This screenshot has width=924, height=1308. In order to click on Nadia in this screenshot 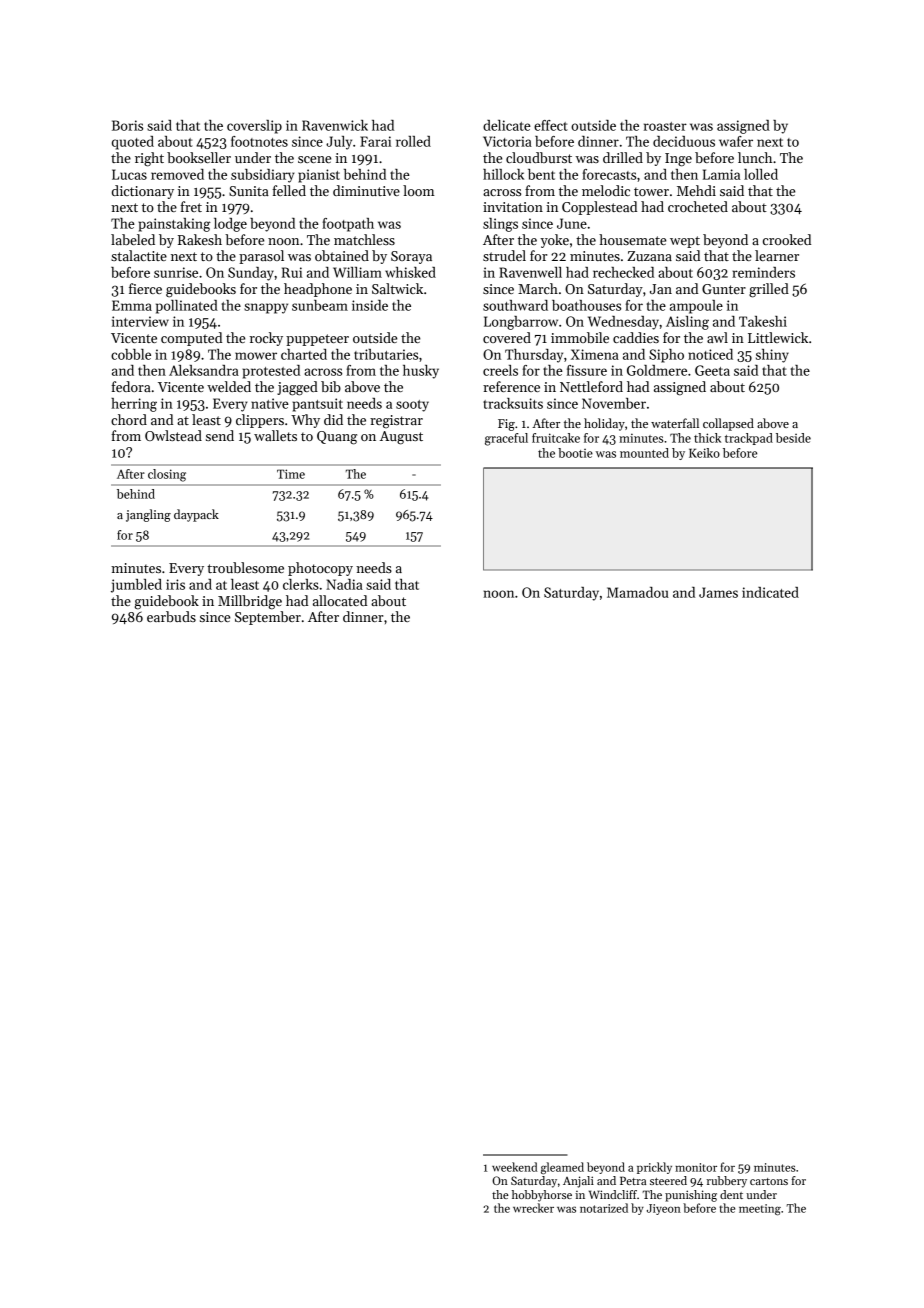, I will do `click(344, 584)`.
